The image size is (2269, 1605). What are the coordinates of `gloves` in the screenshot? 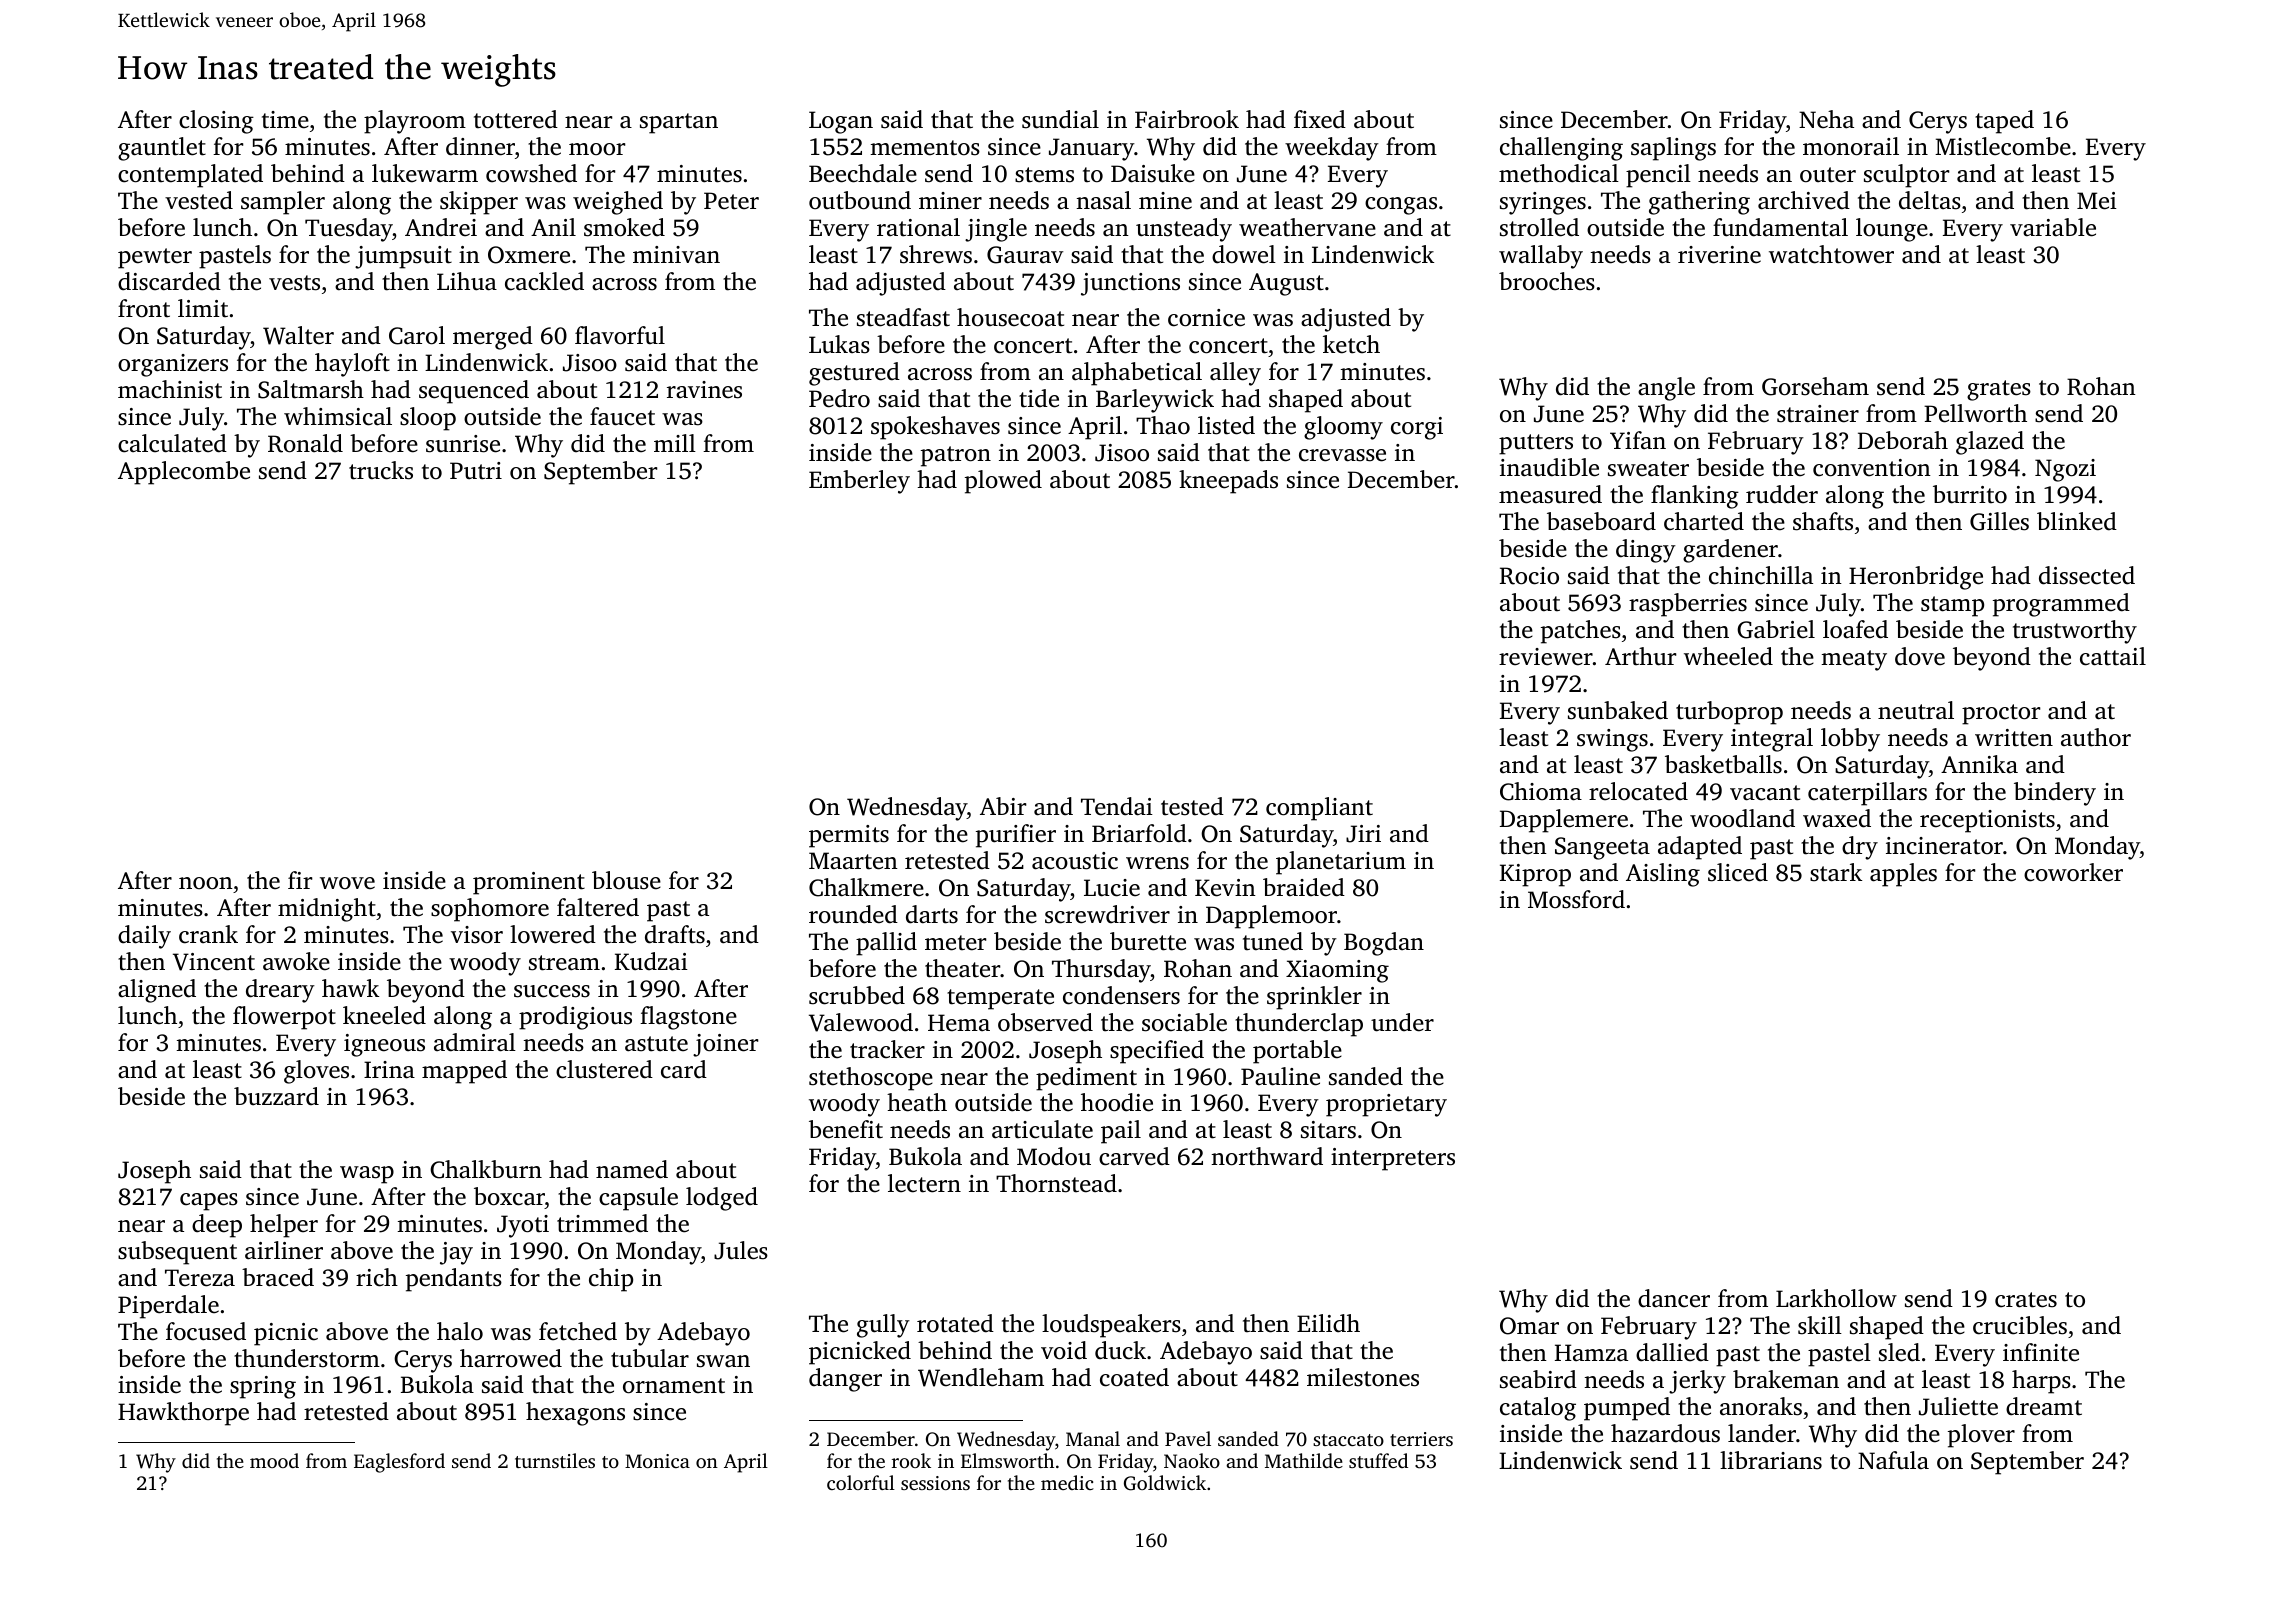 It's located at (316, 1072).
